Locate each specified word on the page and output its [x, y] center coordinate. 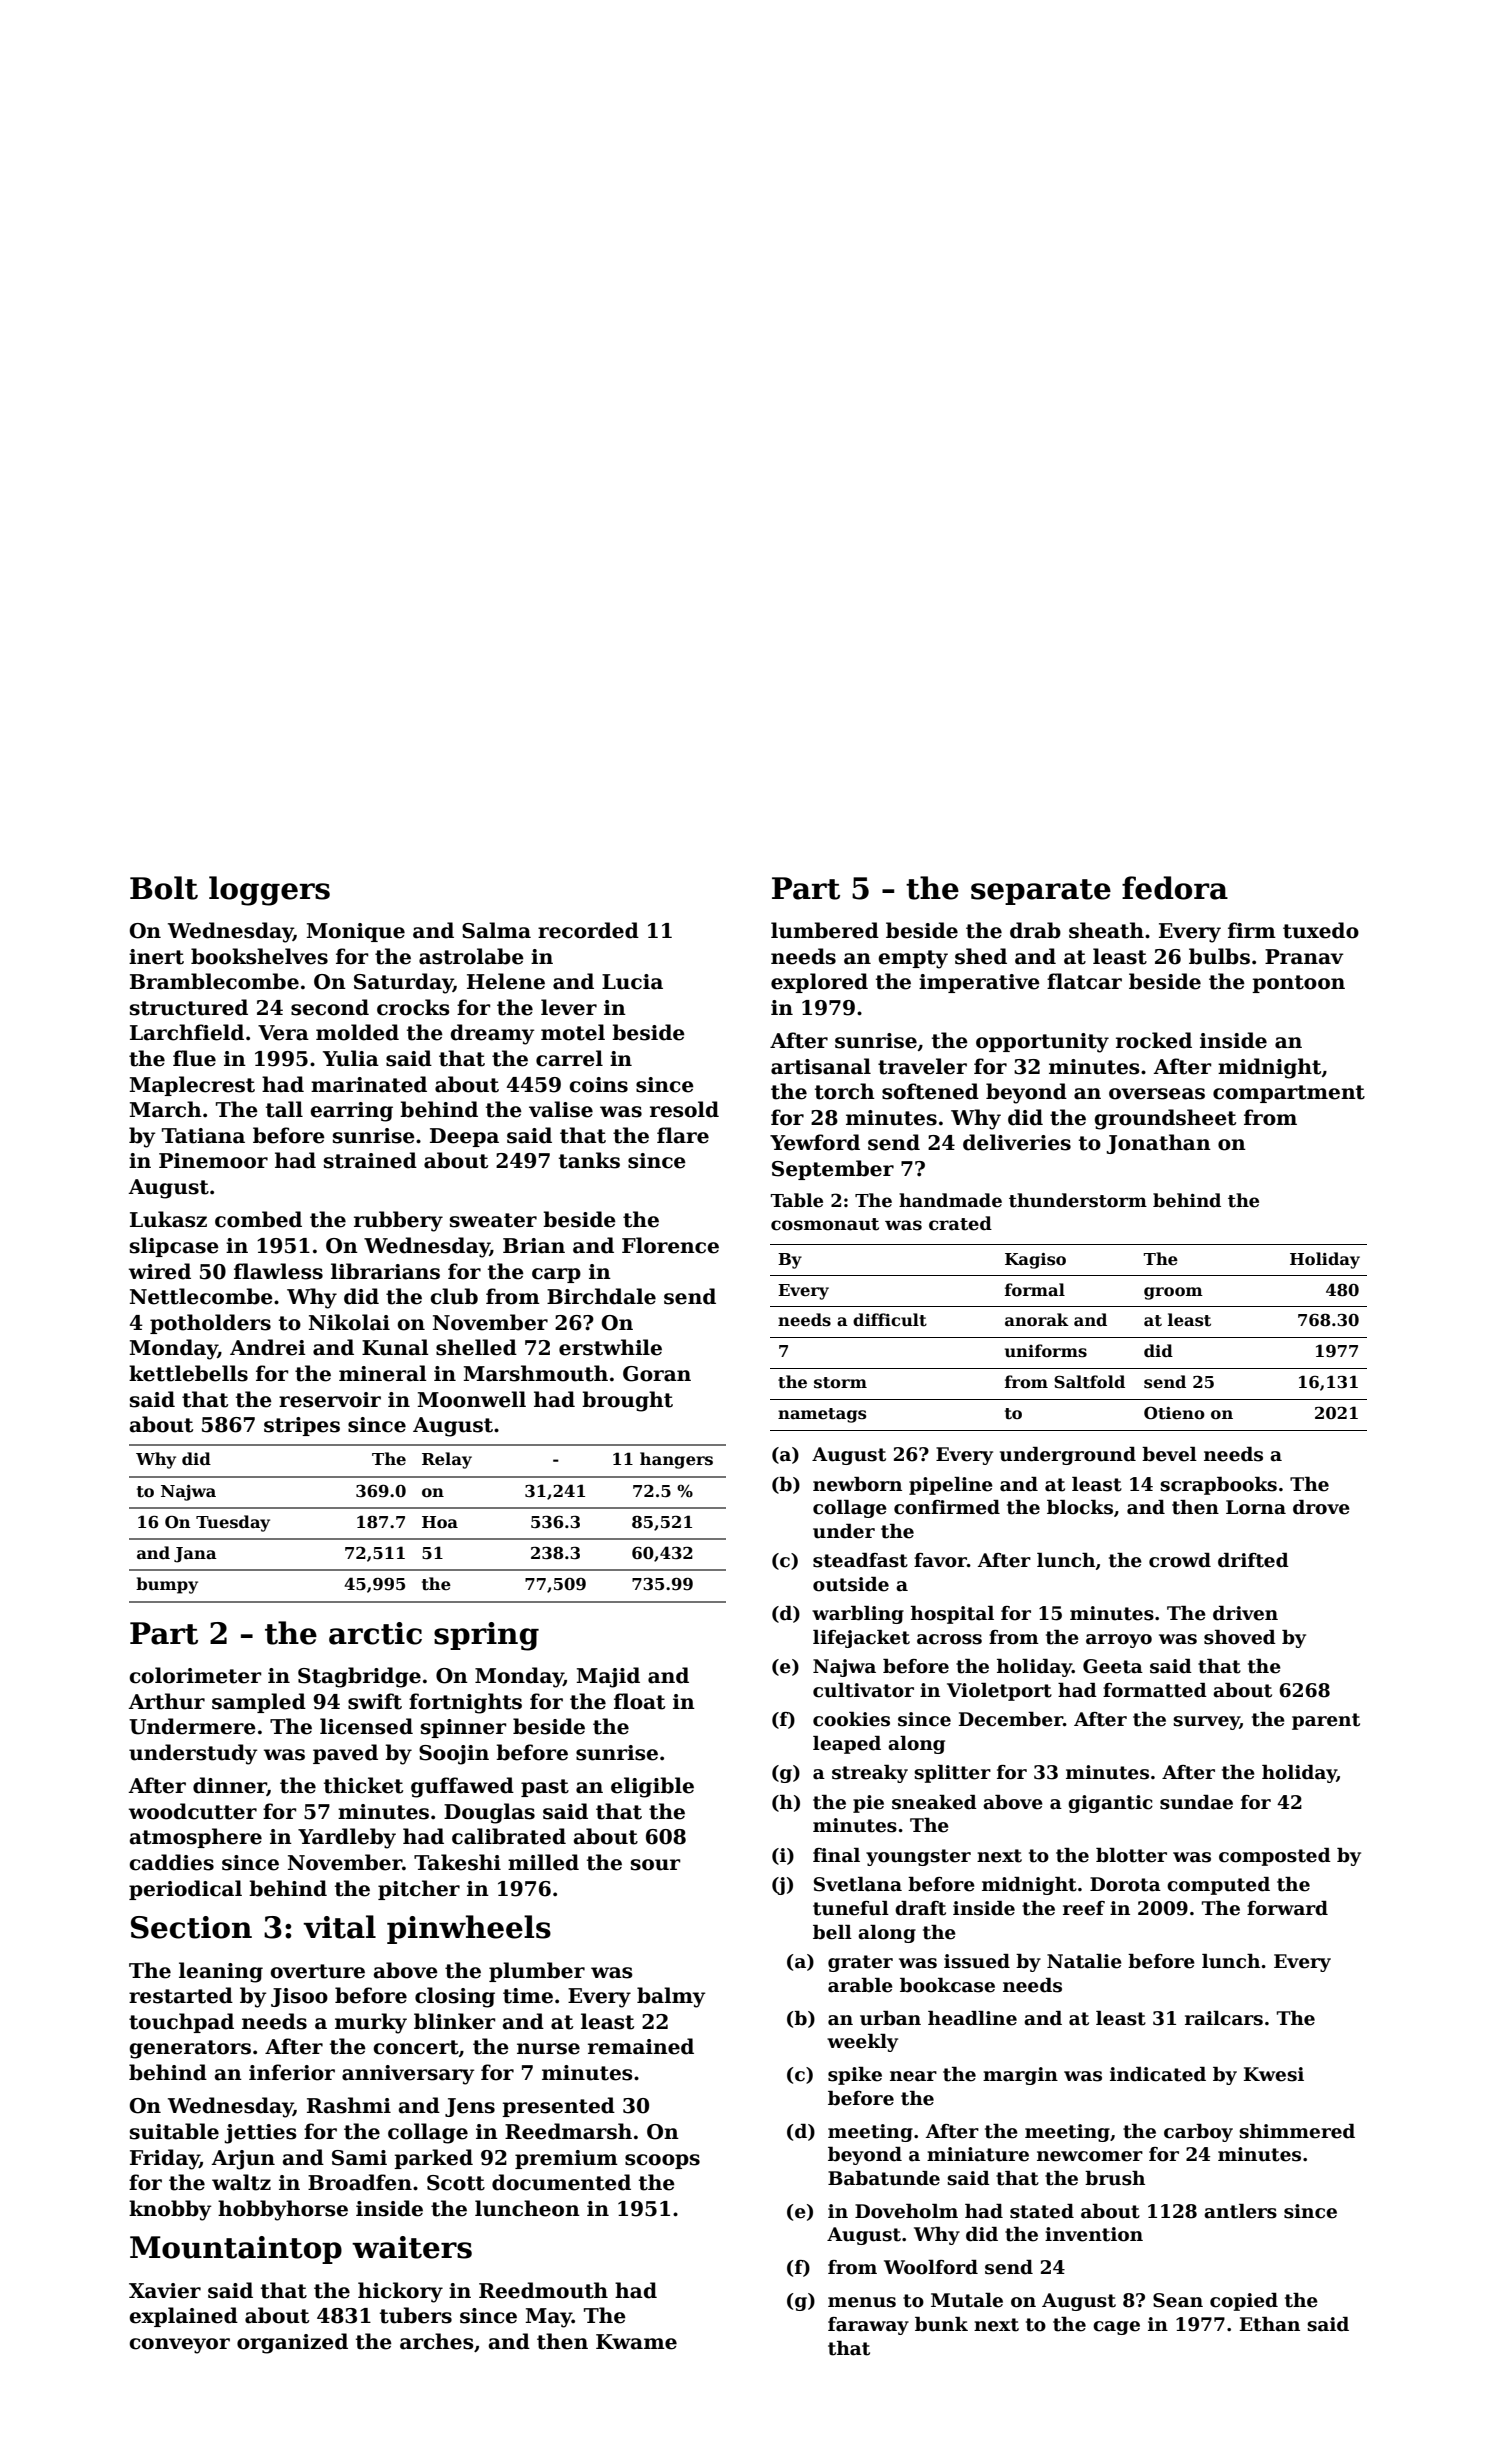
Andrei [268, 1347]
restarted [181, 1995]
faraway [868, 2326]
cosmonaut [825, 1224]
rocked [1154, 1040]
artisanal [821, 1066]
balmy [671, 1997]
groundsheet [1165, 1119]
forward [1287, 1908]
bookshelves [259, 956]
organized [292, 2343]
